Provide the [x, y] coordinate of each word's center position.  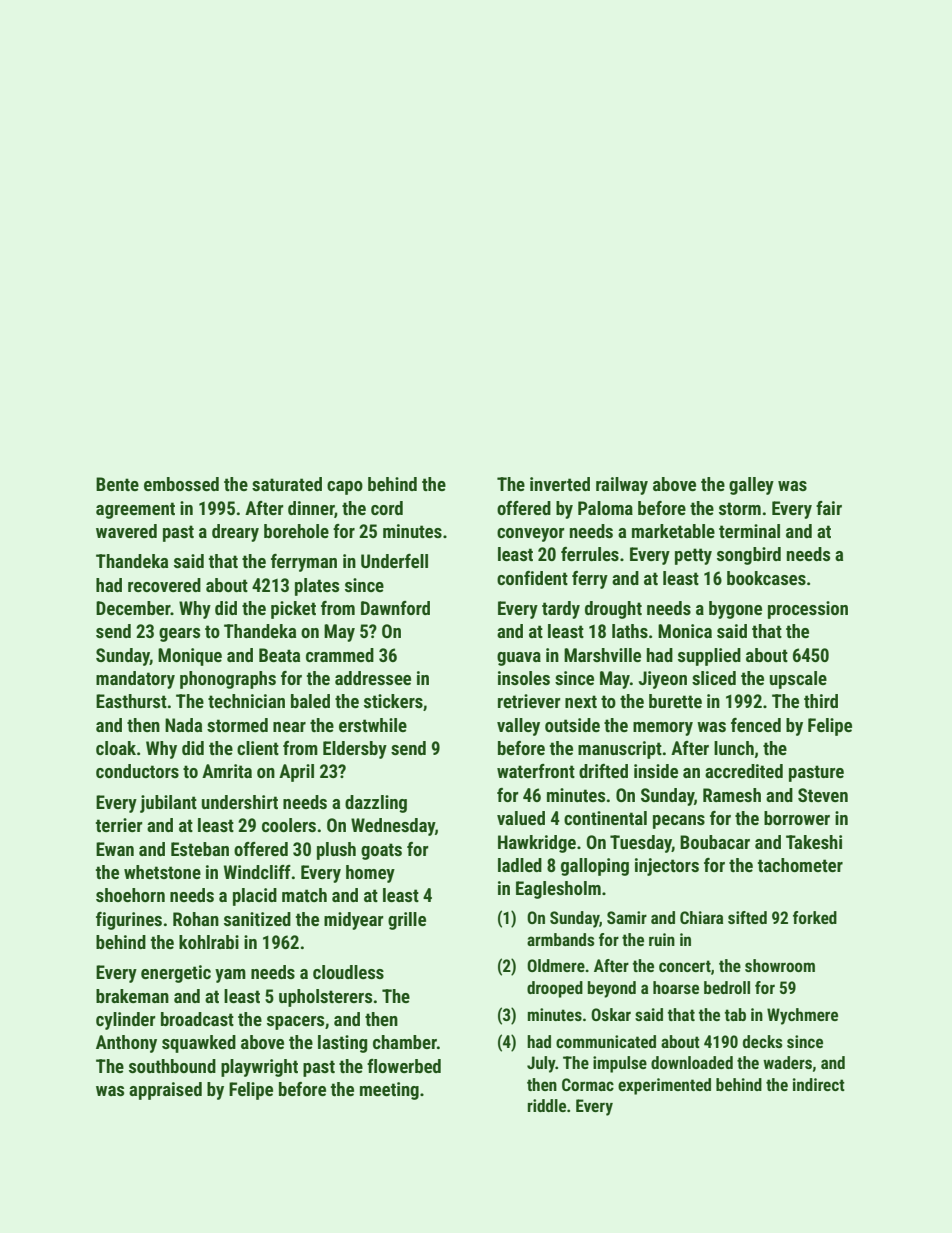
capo [345, 488]
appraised [165, 1091]
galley [751, 486]
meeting [389, 1091]
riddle [547, 1105]
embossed [181, 484]
